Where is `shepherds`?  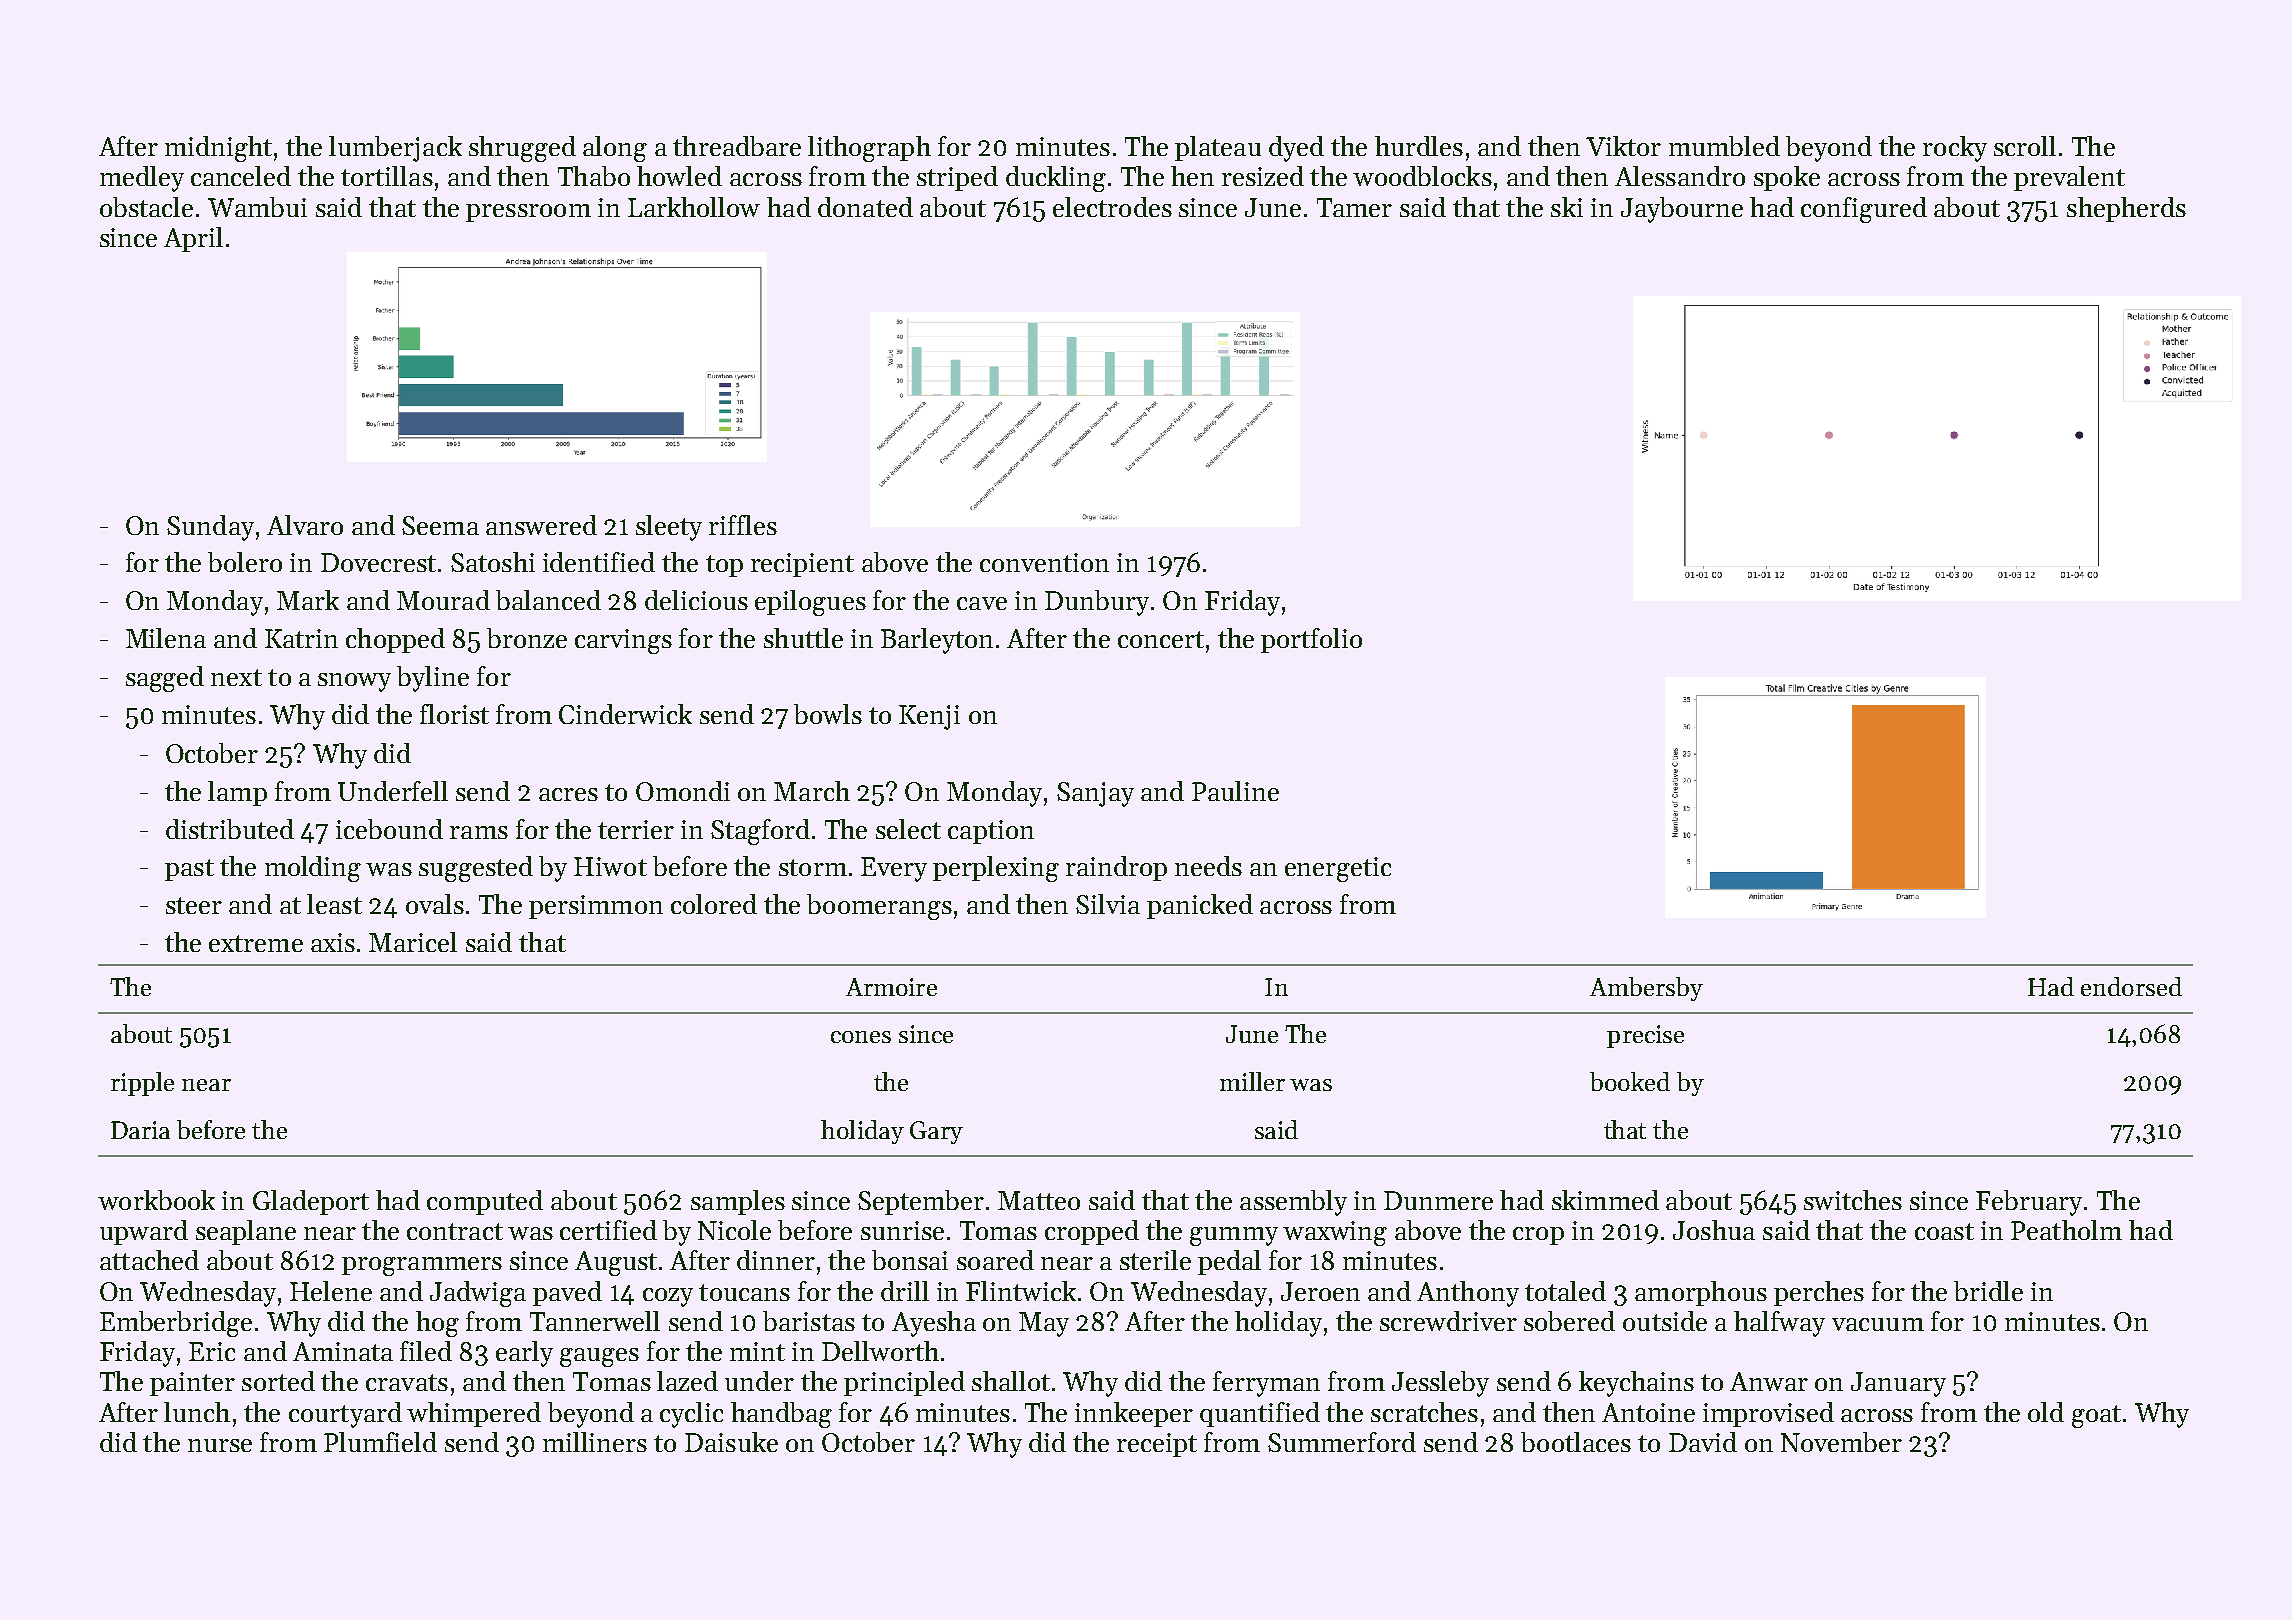 shepherds is located at coordinates (2126, 209).
